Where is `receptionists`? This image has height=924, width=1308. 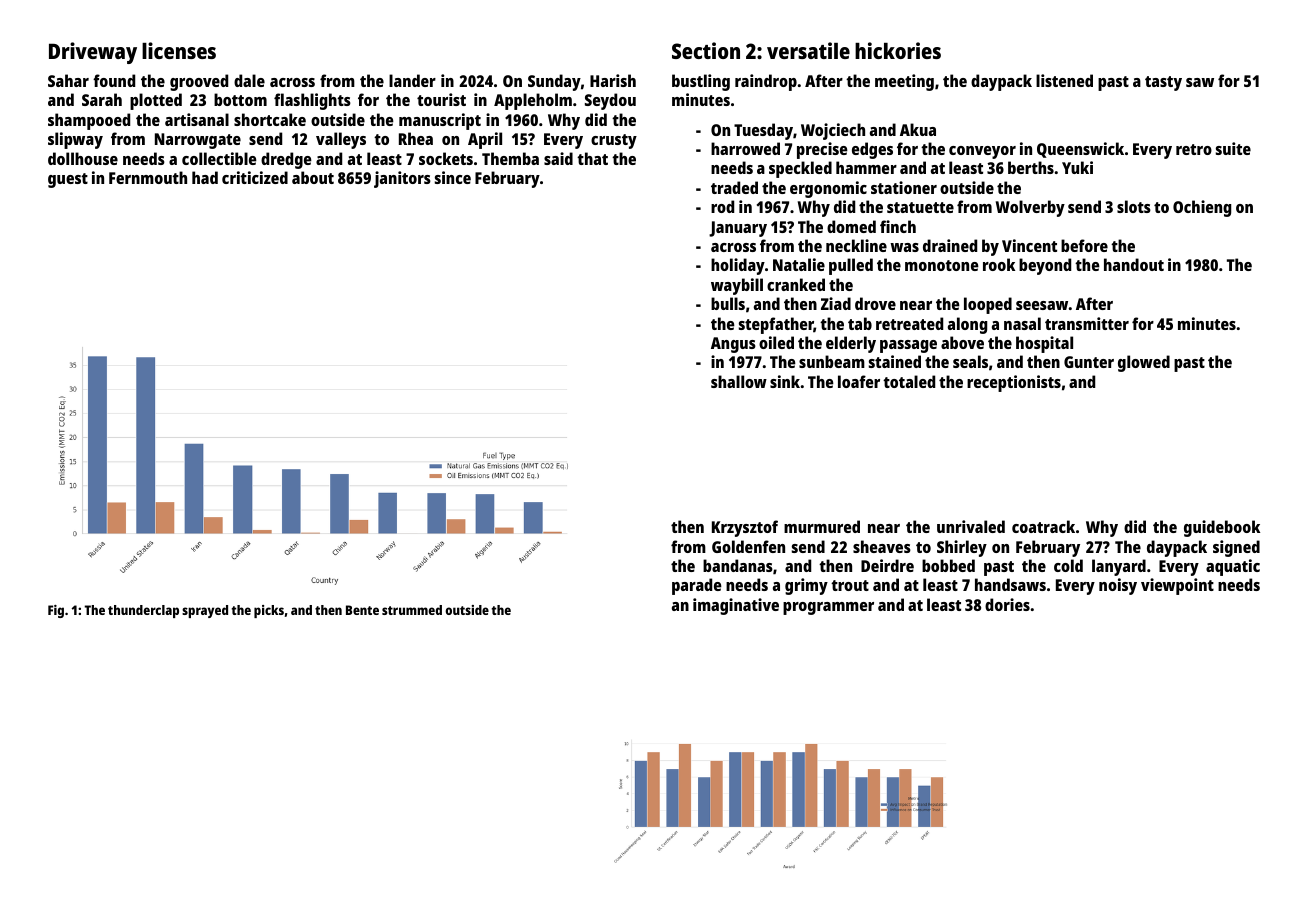 receptionists is located at coordinates (1014, 383).
